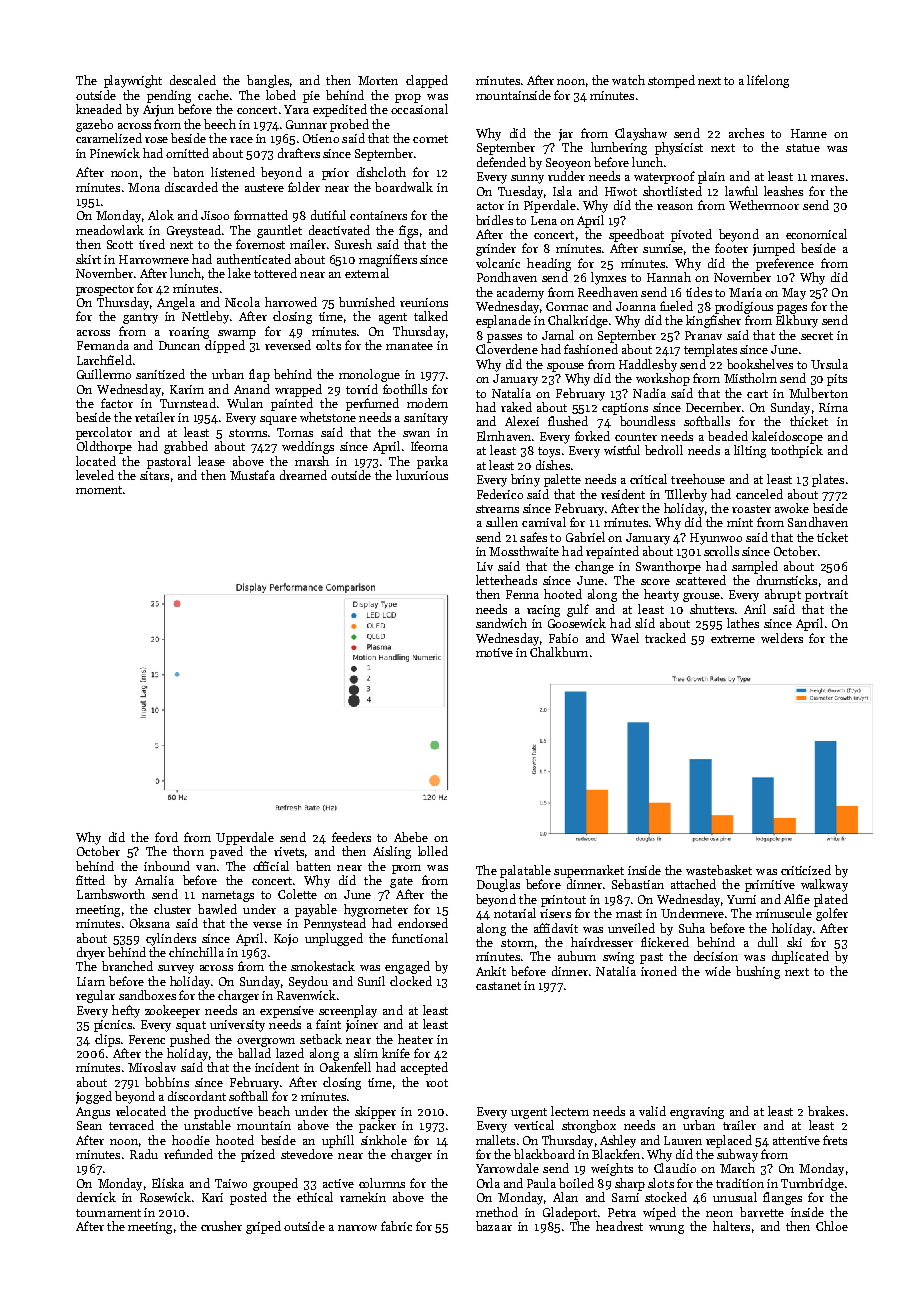 This document has height=1308, width=924. Describe the element at coordinates (166, 837) in the document. I see `ford` at that location.
